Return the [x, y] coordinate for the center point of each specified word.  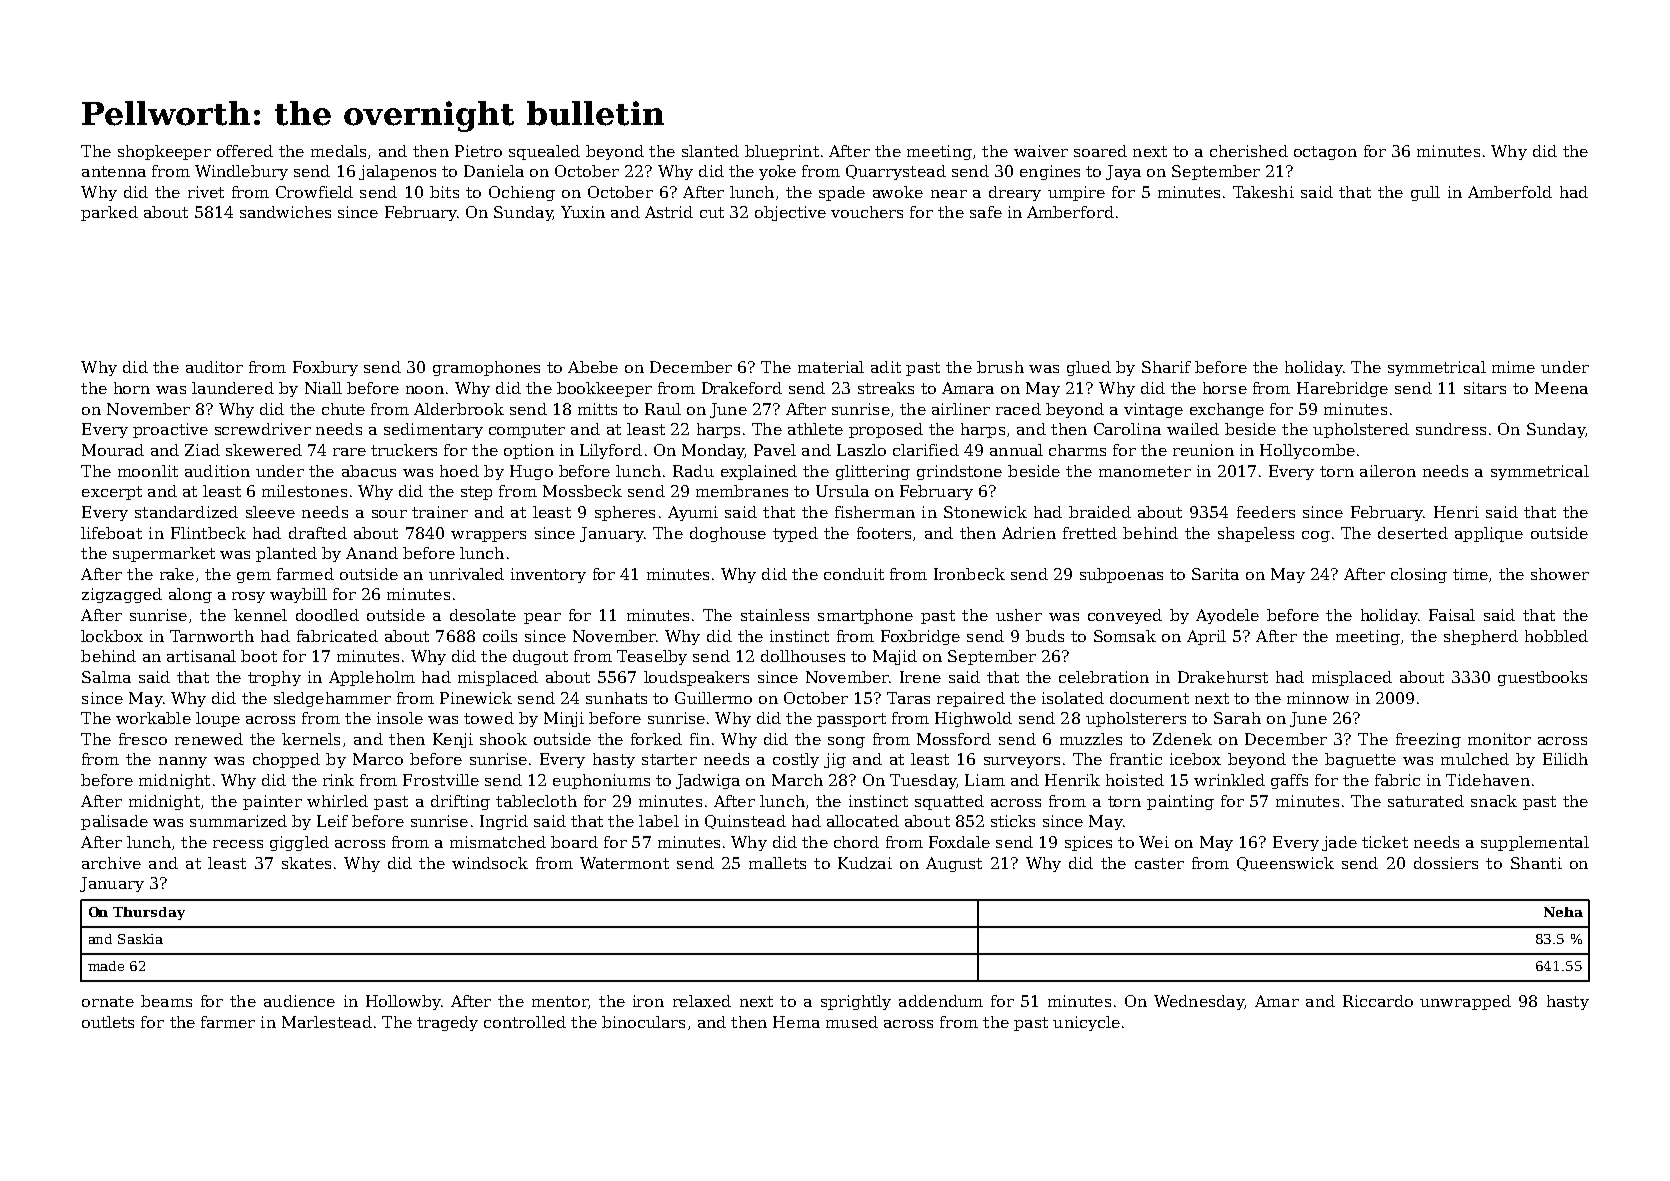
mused [852, 1022]
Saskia [140, 939]
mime [1513, 367]
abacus [369, 471]
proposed [886, 430]
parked [109, 213]
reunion [1203, 450]
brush [1000, 367]
